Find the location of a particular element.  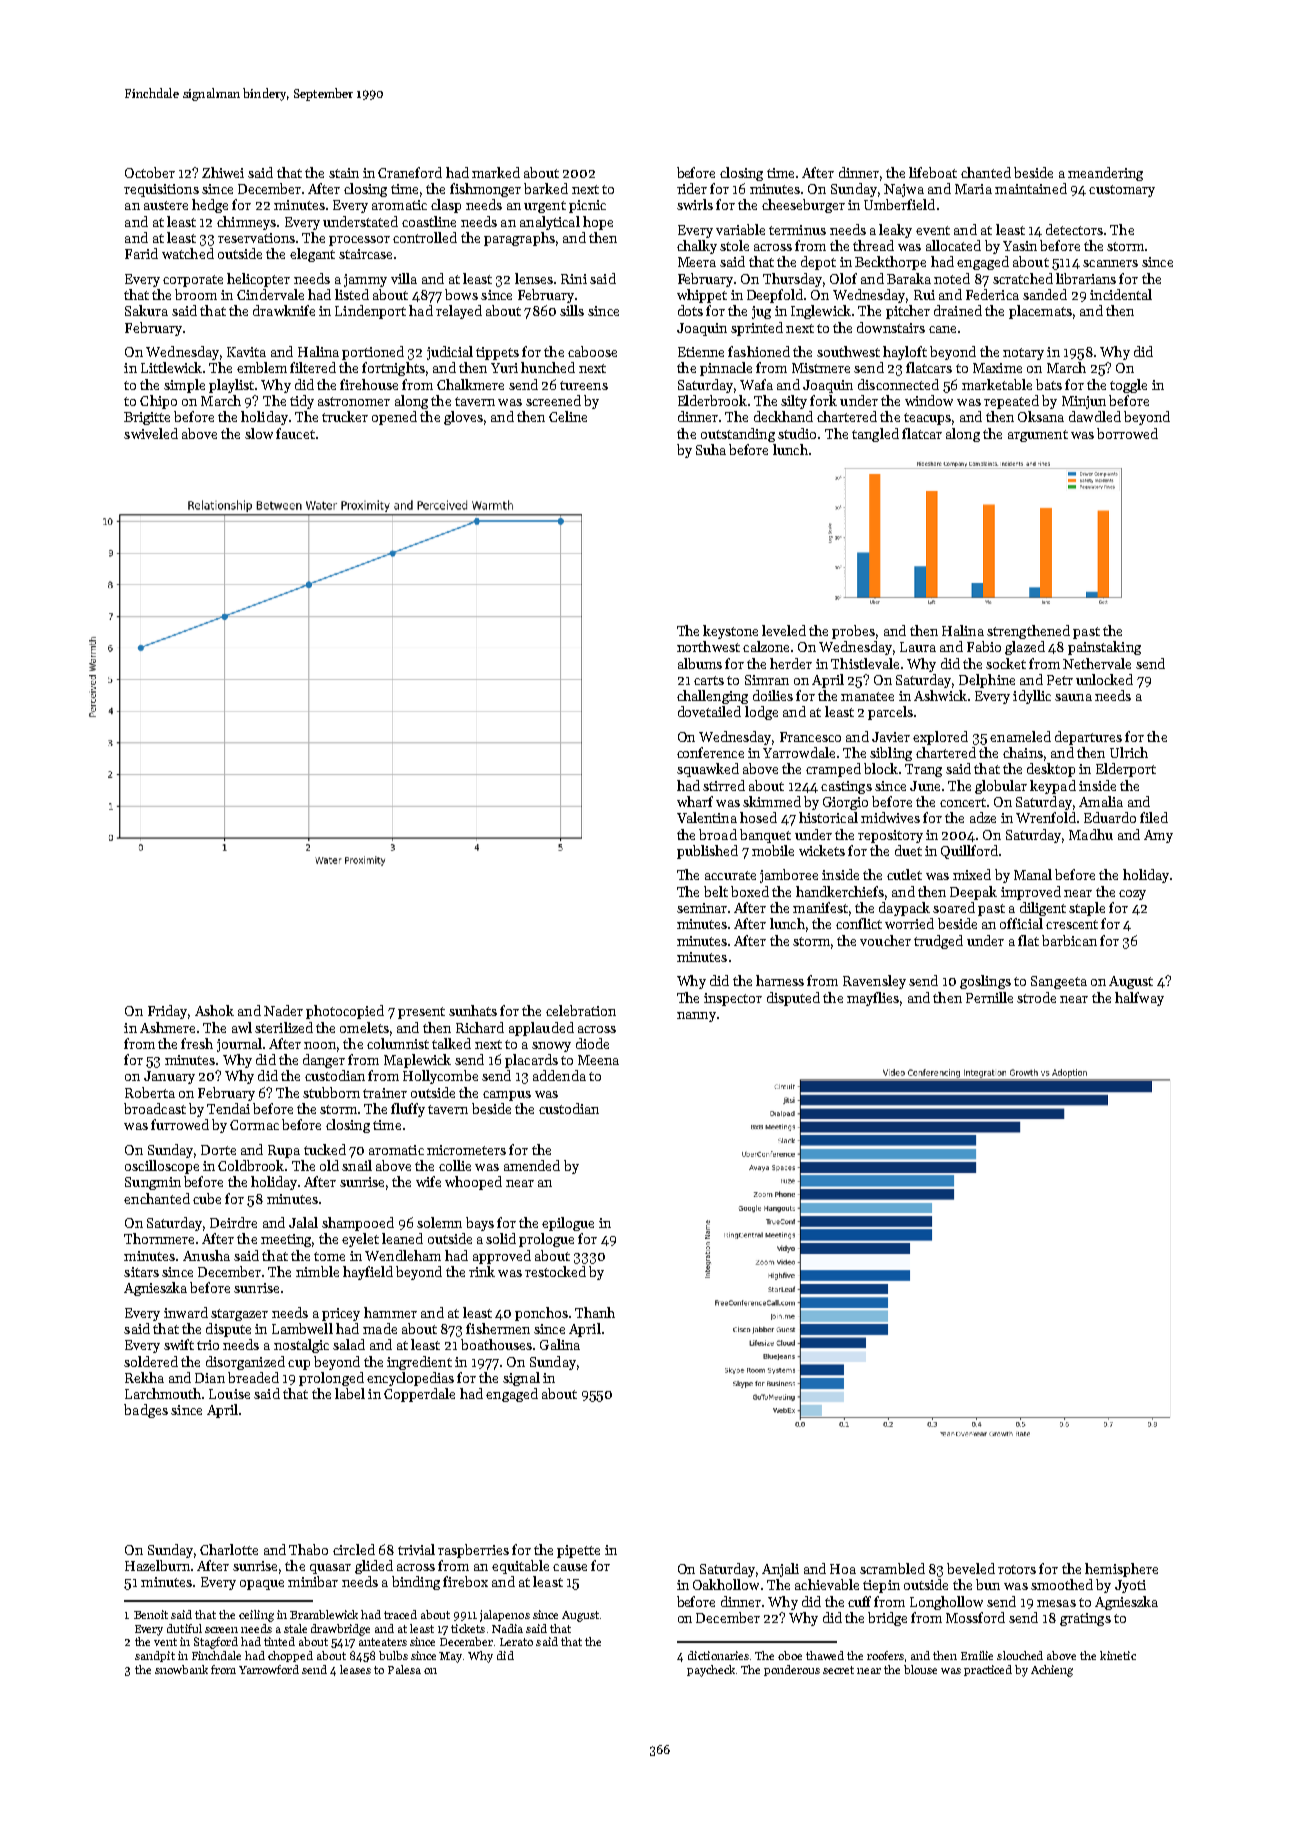

Ashok is located at coordinates (214, 1010).
